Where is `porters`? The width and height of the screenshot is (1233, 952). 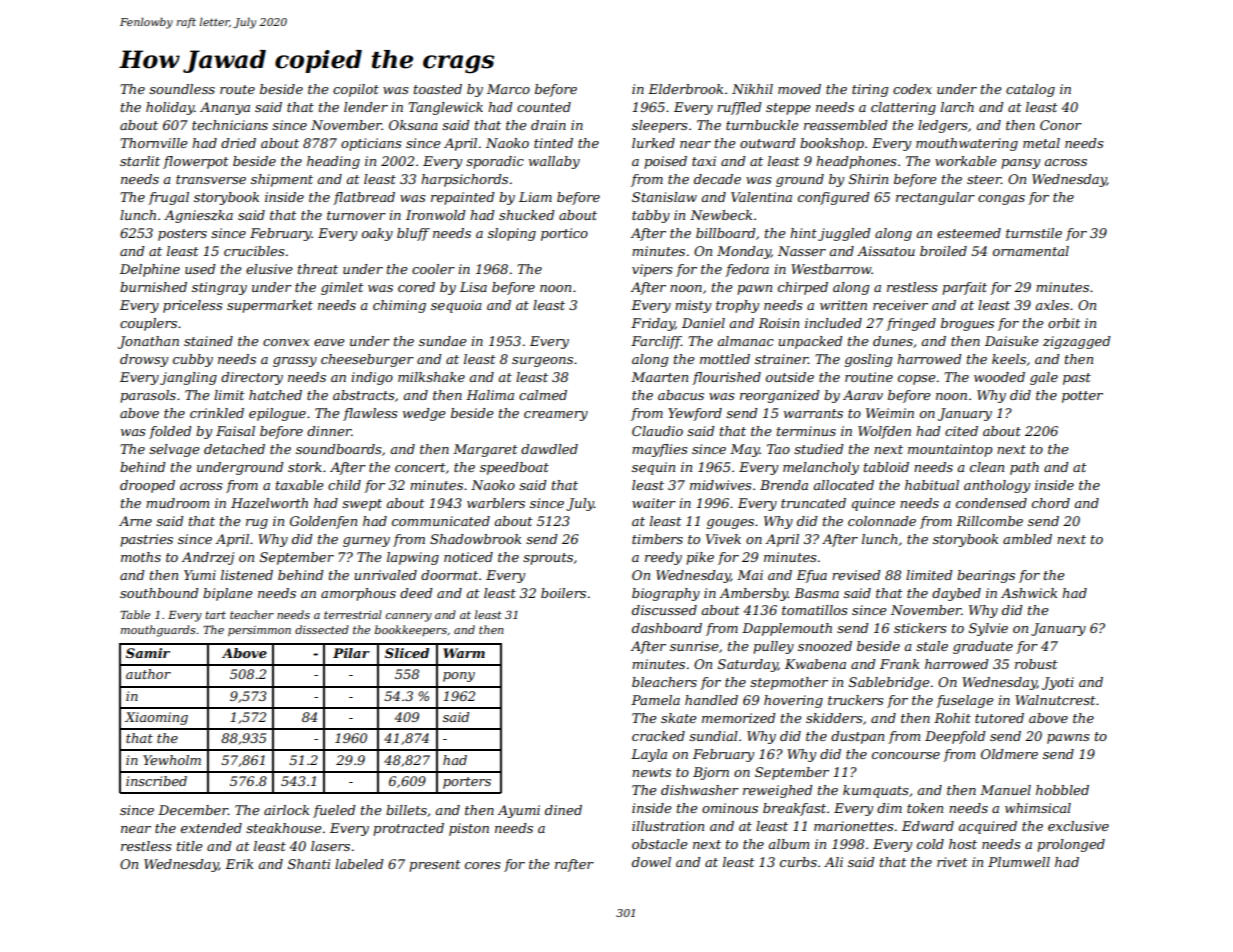
porters is located at coordinates (467, 783).
